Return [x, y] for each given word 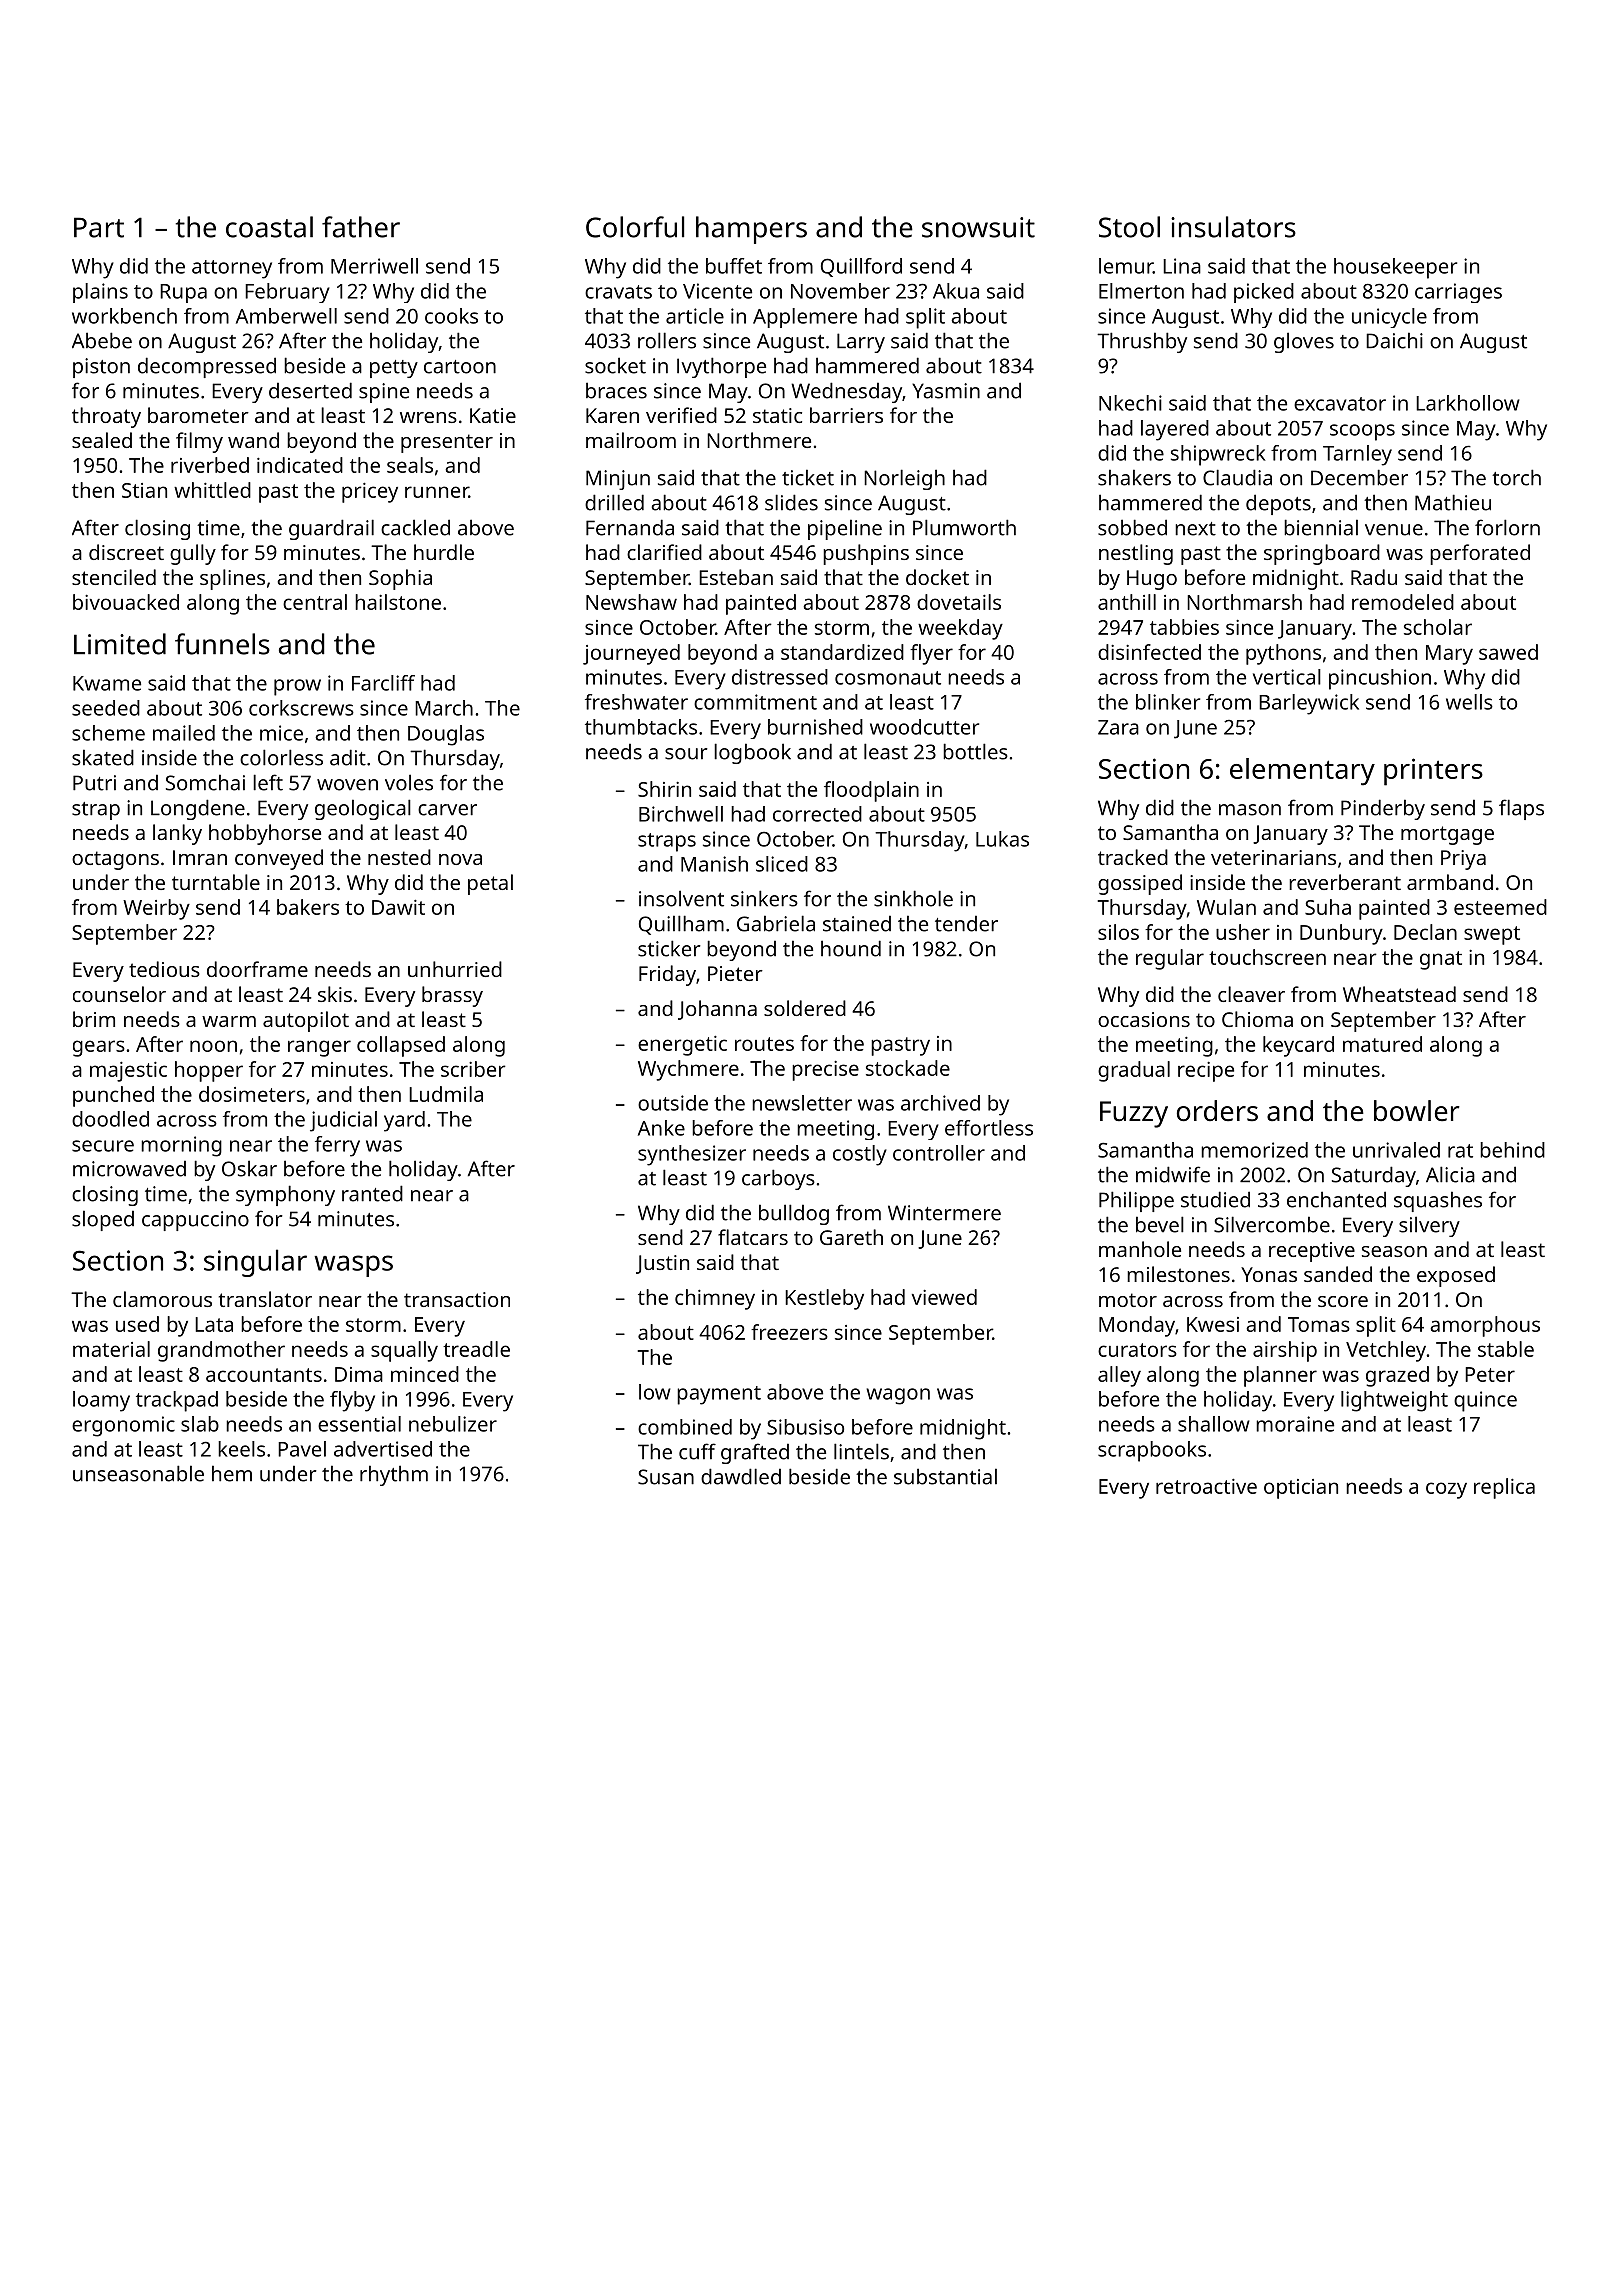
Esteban [736, 577]
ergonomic [123, 1426]
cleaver [1251, 994]
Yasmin [946, 391]
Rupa [183, 293]
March [444, 708]
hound [851, 948]
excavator [1340, 404]
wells [1469, 702]
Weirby [156, 909]
